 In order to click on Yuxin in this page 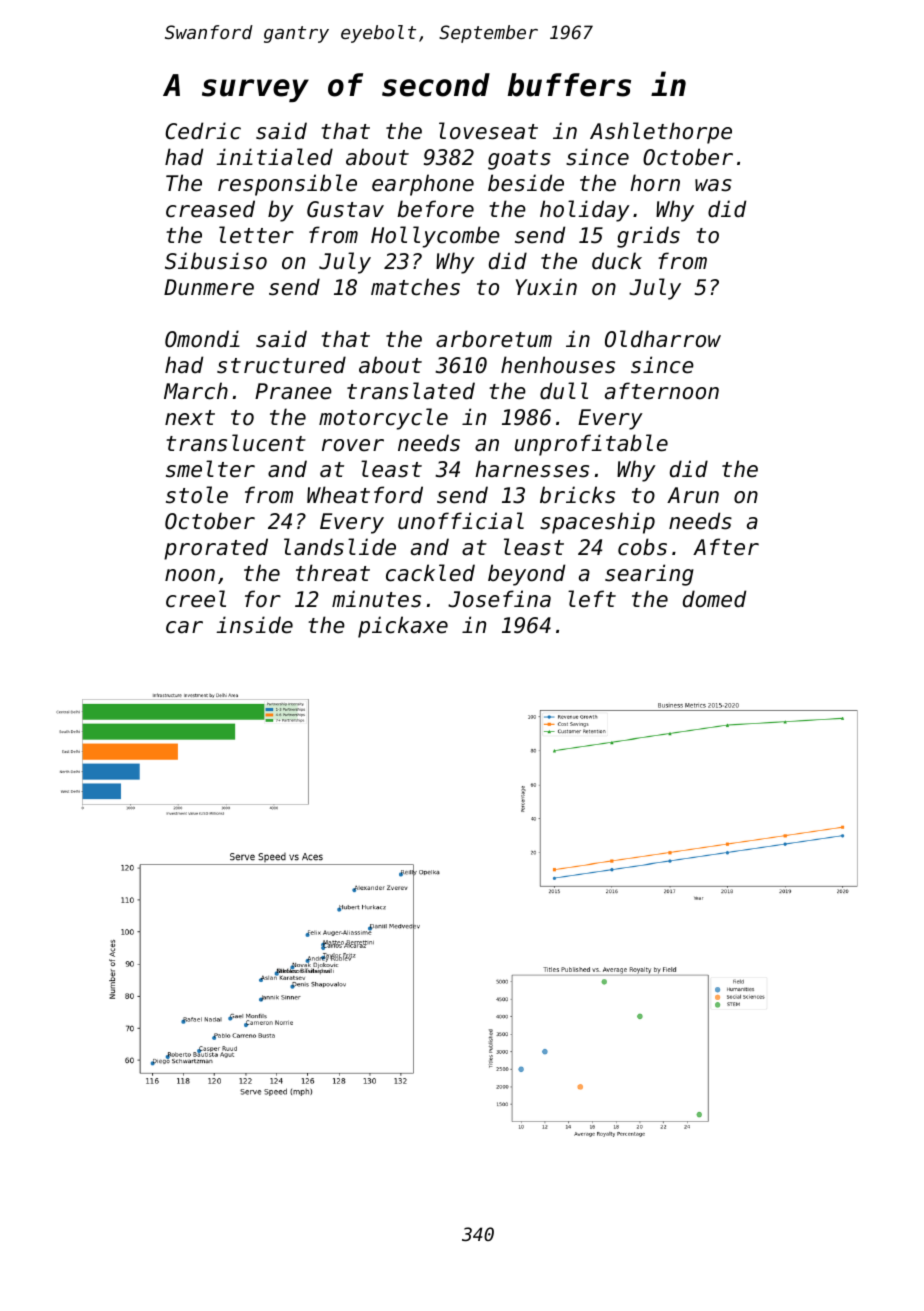, I will do `click(546, 286)`.
